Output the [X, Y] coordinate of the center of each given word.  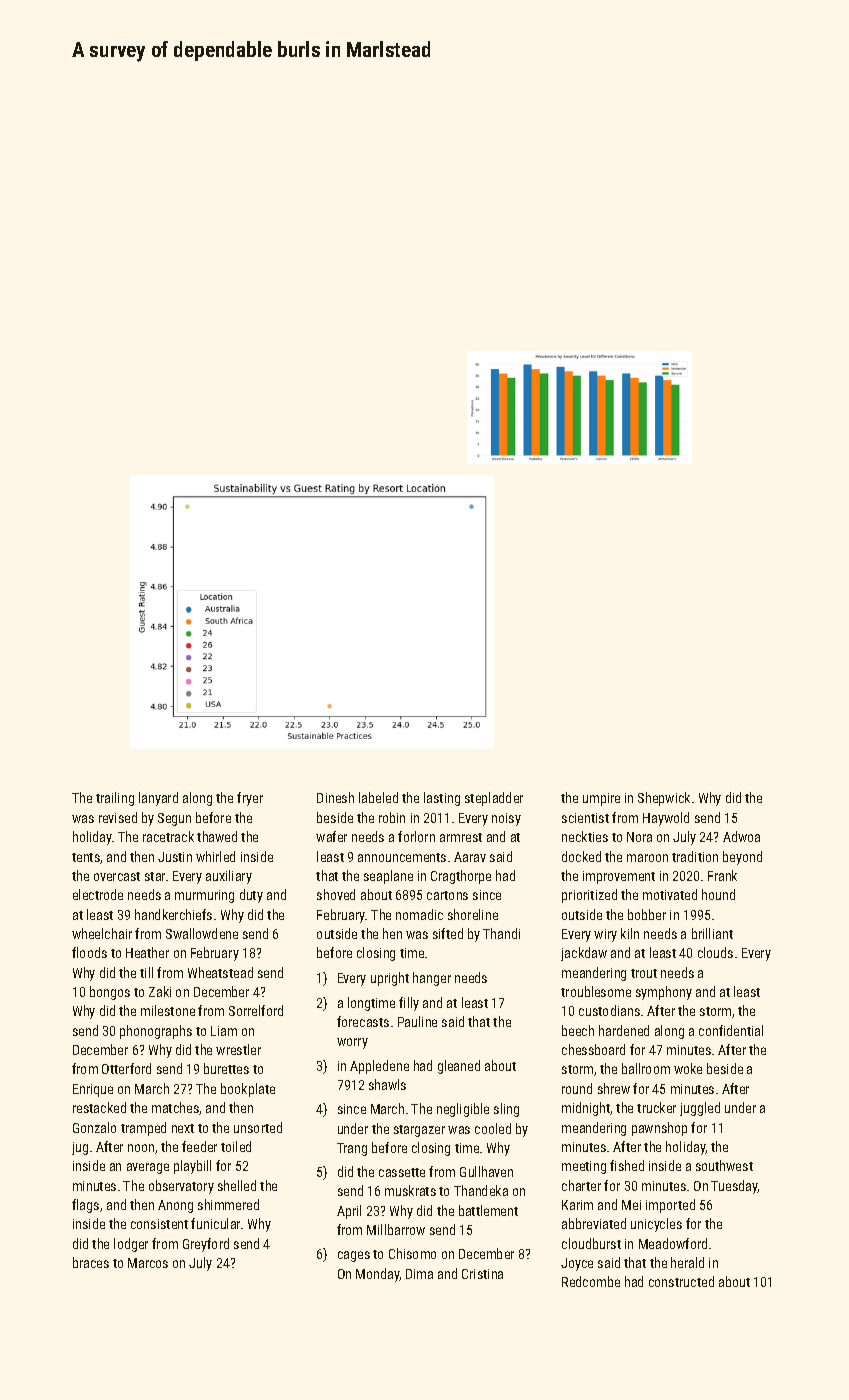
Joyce [577, 1264]
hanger [432, 979]
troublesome [596, 991]
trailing [115, 799]
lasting [442, 799]
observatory [181, 1187]
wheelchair [102, 933]
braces [91, 1262]
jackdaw [584, 954]
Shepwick [664, 799]
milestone [168, 1010]
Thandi [501, 933]
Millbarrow [396, 1229]
